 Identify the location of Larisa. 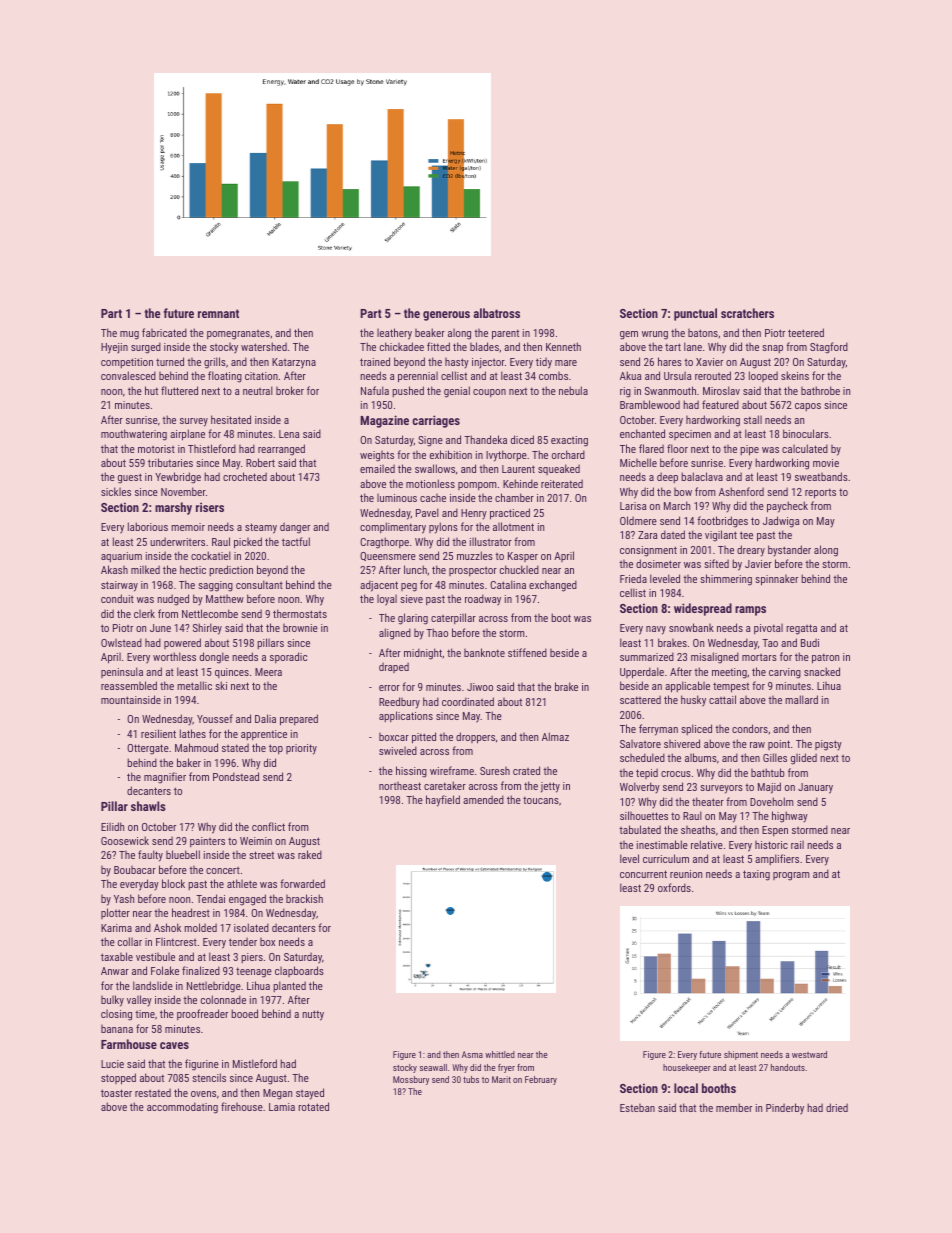
(633, 506).
